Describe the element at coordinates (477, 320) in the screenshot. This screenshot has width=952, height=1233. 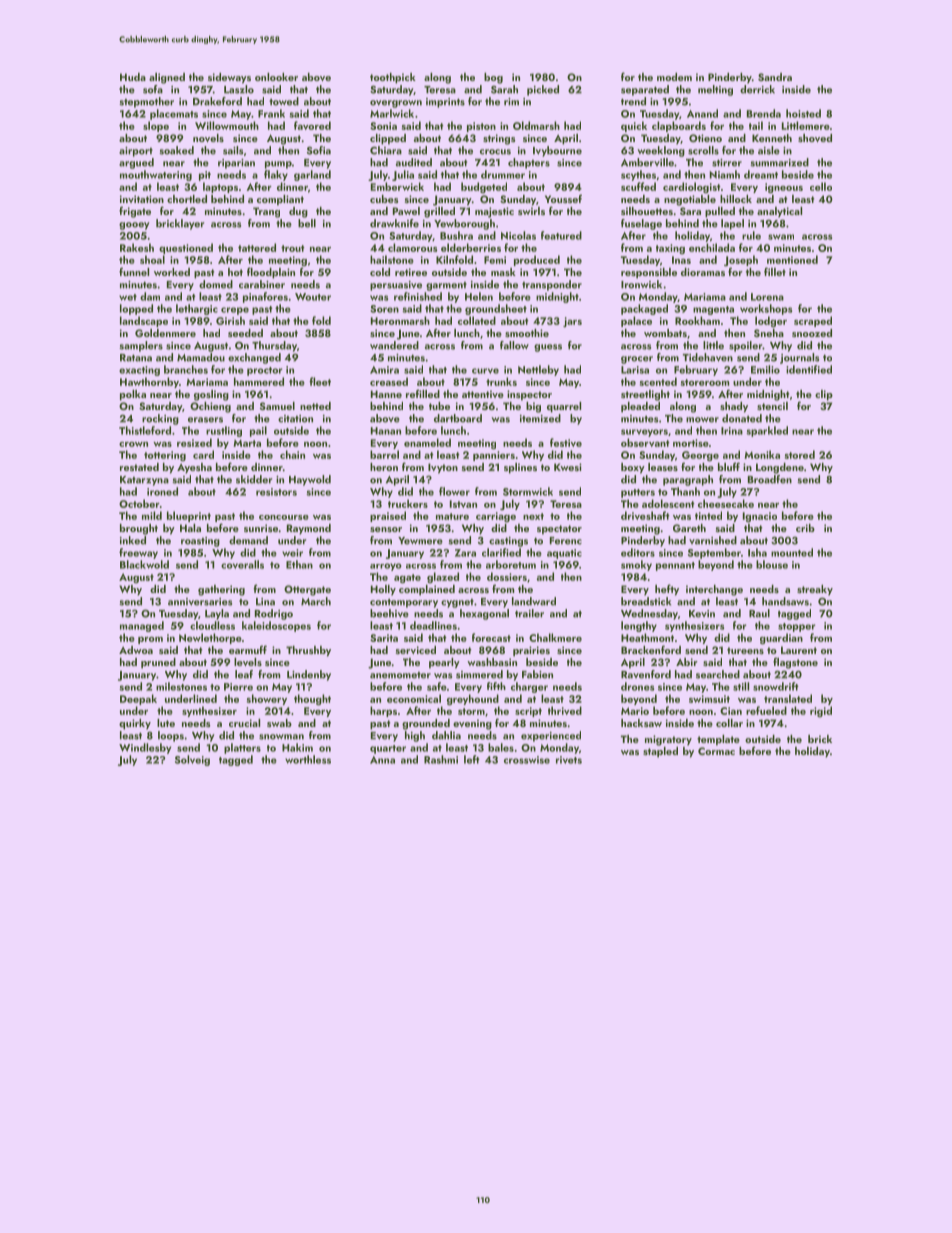
I see `collated` at that location.
